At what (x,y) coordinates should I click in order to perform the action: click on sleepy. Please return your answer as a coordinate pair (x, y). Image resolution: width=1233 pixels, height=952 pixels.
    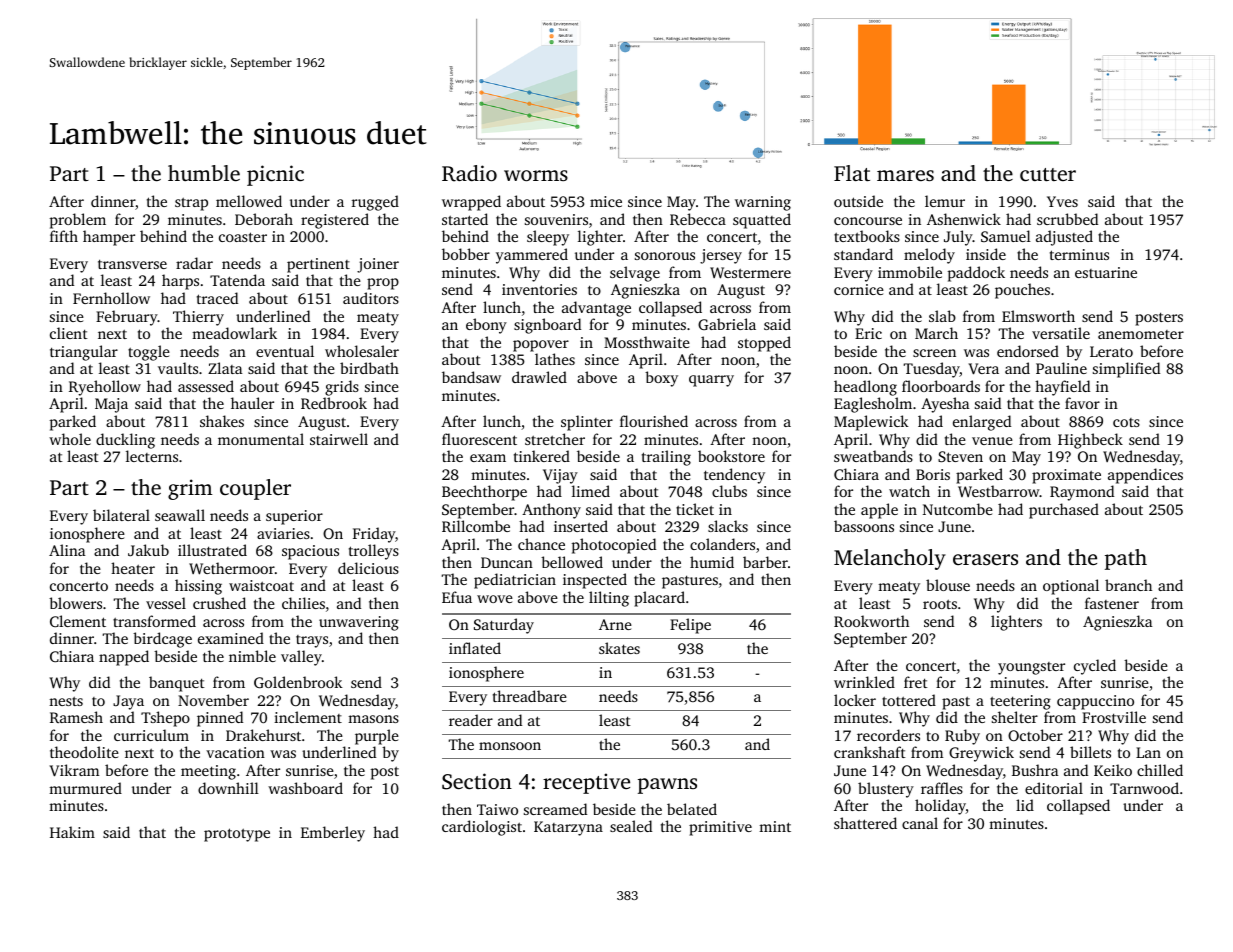
    Looking at the image, I should click on (548, 238).
